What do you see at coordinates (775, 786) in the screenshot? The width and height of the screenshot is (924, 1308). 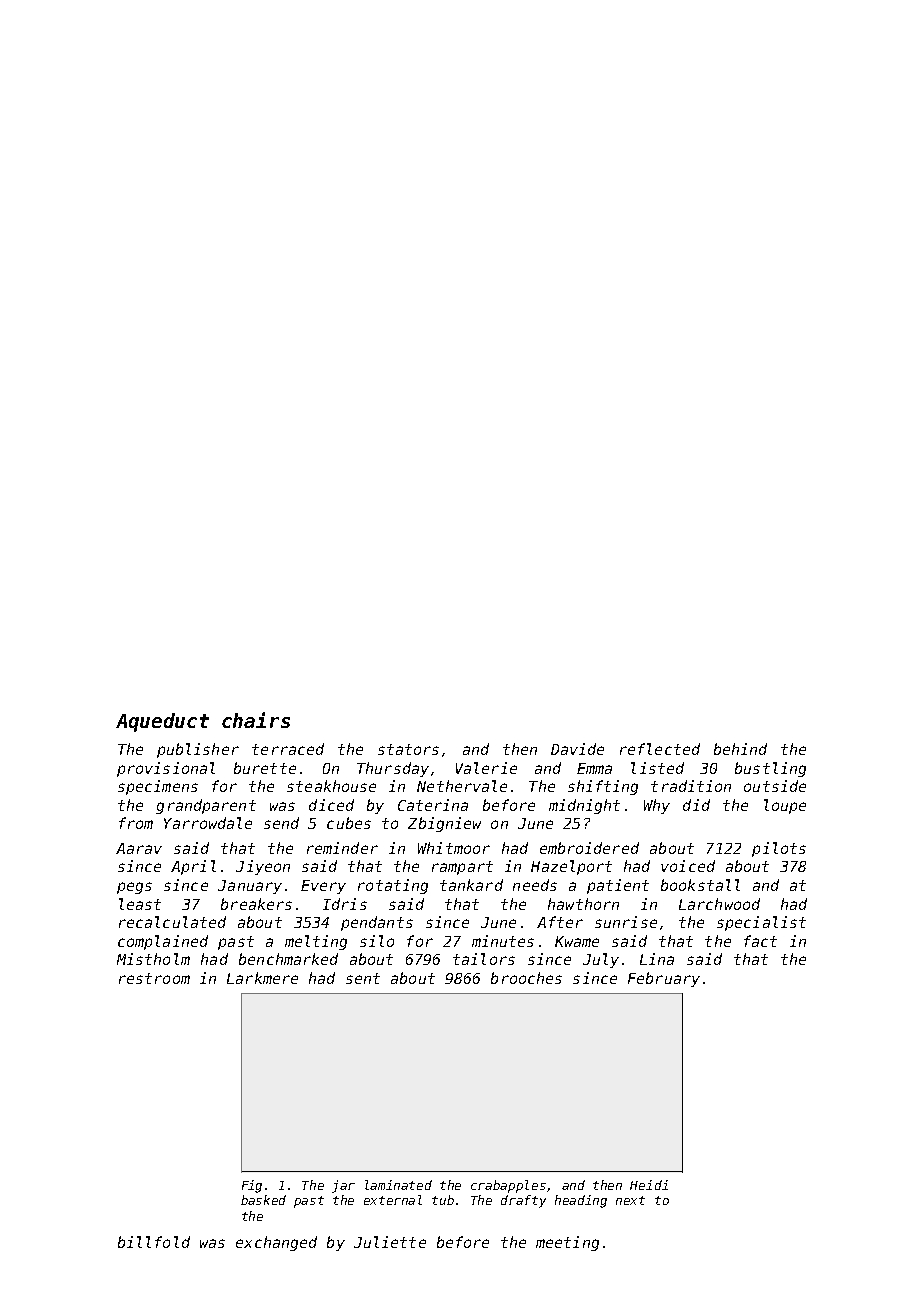 I see `outside` at bounding box center [775, 786].
